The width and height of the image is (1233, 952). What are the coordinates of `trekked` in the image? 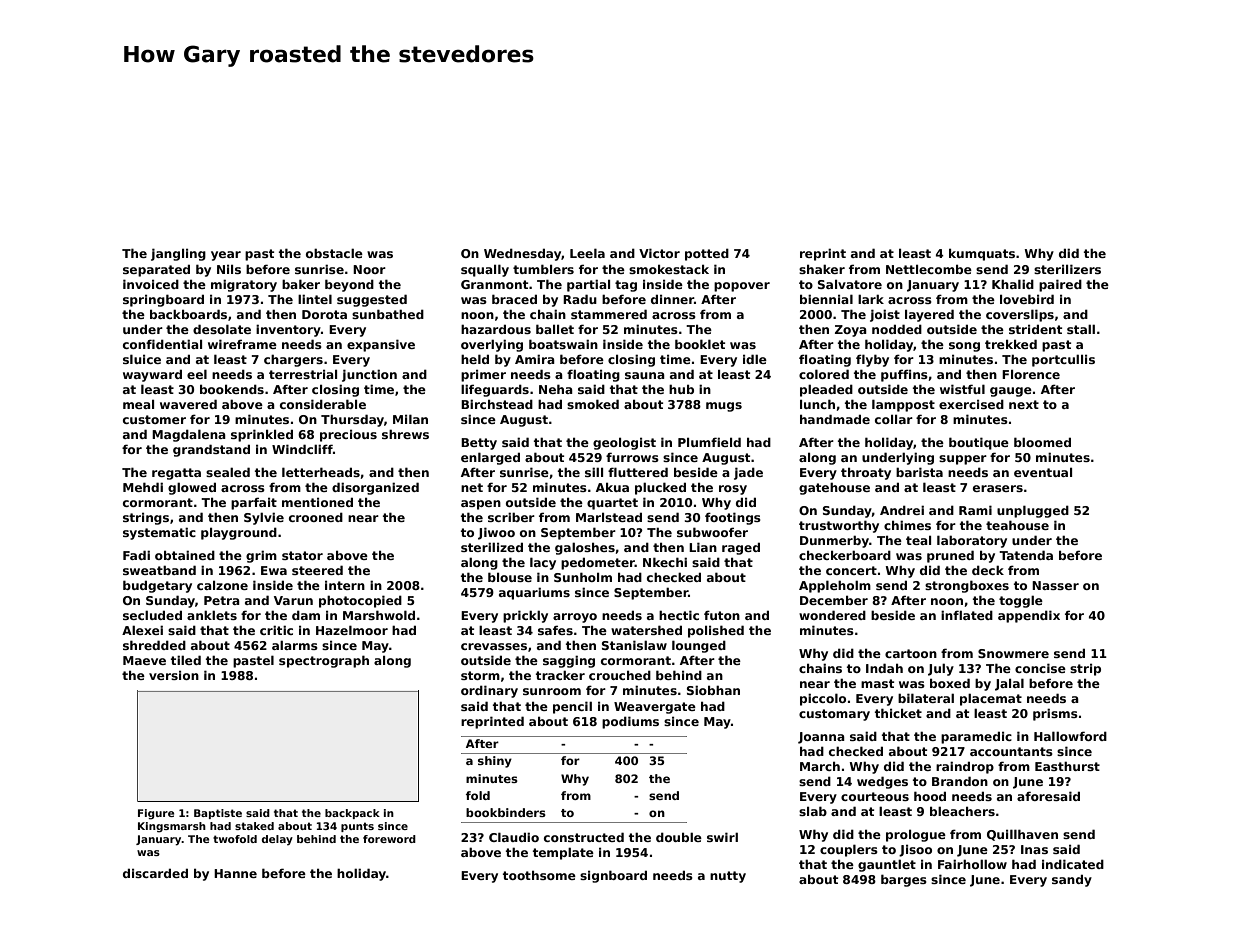 It's located at (1011, 344).
